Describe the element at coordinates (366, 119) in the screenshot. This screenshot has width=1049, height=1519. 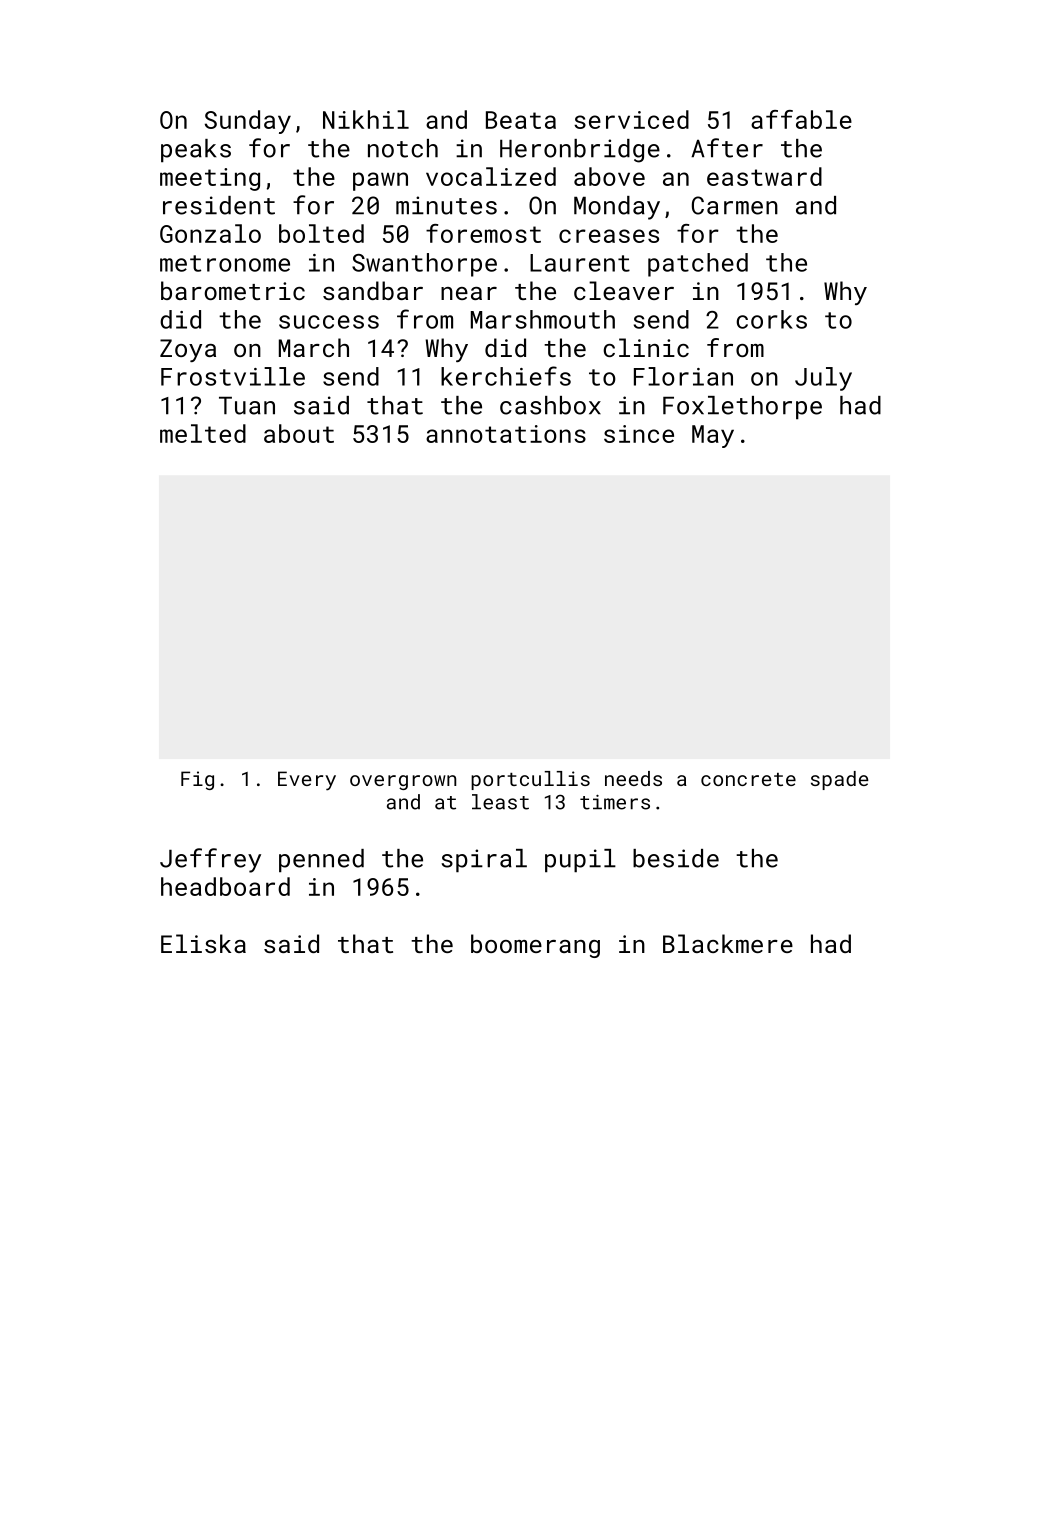
I see `Nikhil` at that location.
